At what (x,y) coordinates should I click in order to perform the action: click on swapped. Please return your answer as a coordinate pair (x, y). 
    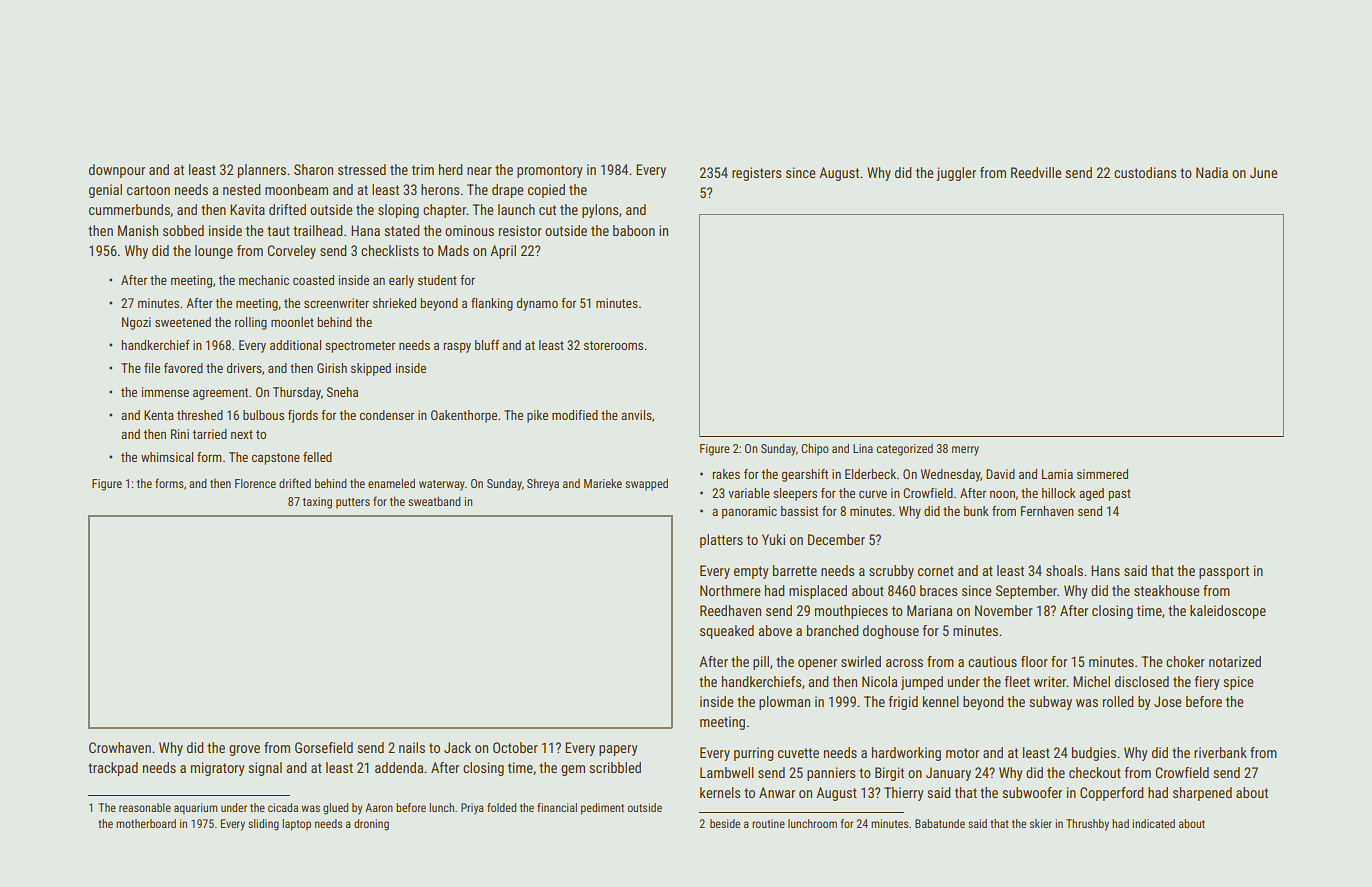
    Looking at the image, I should click on (646, 485).
